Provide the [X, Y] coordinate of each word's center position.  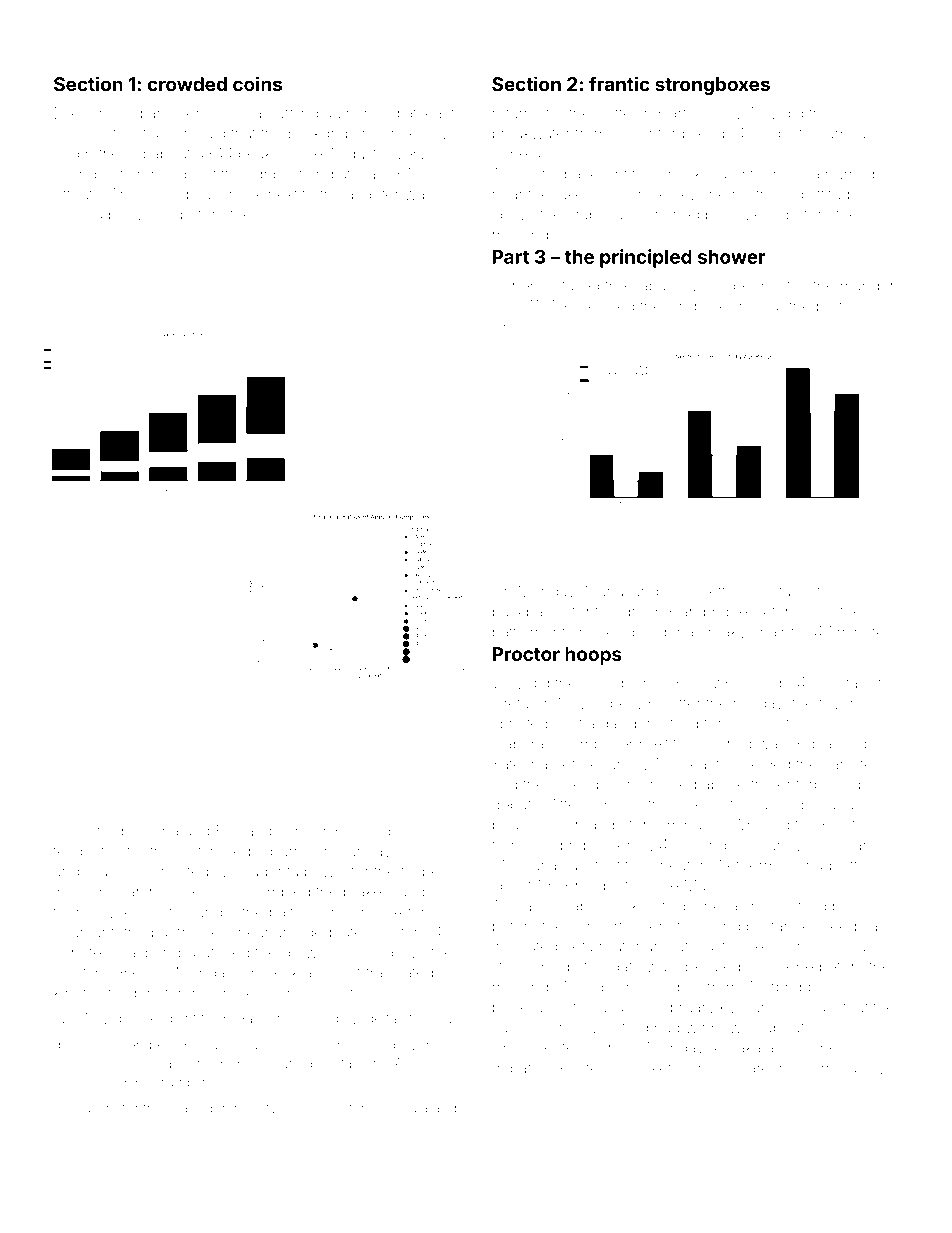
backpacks [530, 613]
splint [179, 1020]
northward [768, 194]
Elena [235, 831]
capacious [668, 287]
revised [609, 306]
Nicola [152, 214]
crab [582, 215]
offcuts [77, 193]
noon [813, 613]
